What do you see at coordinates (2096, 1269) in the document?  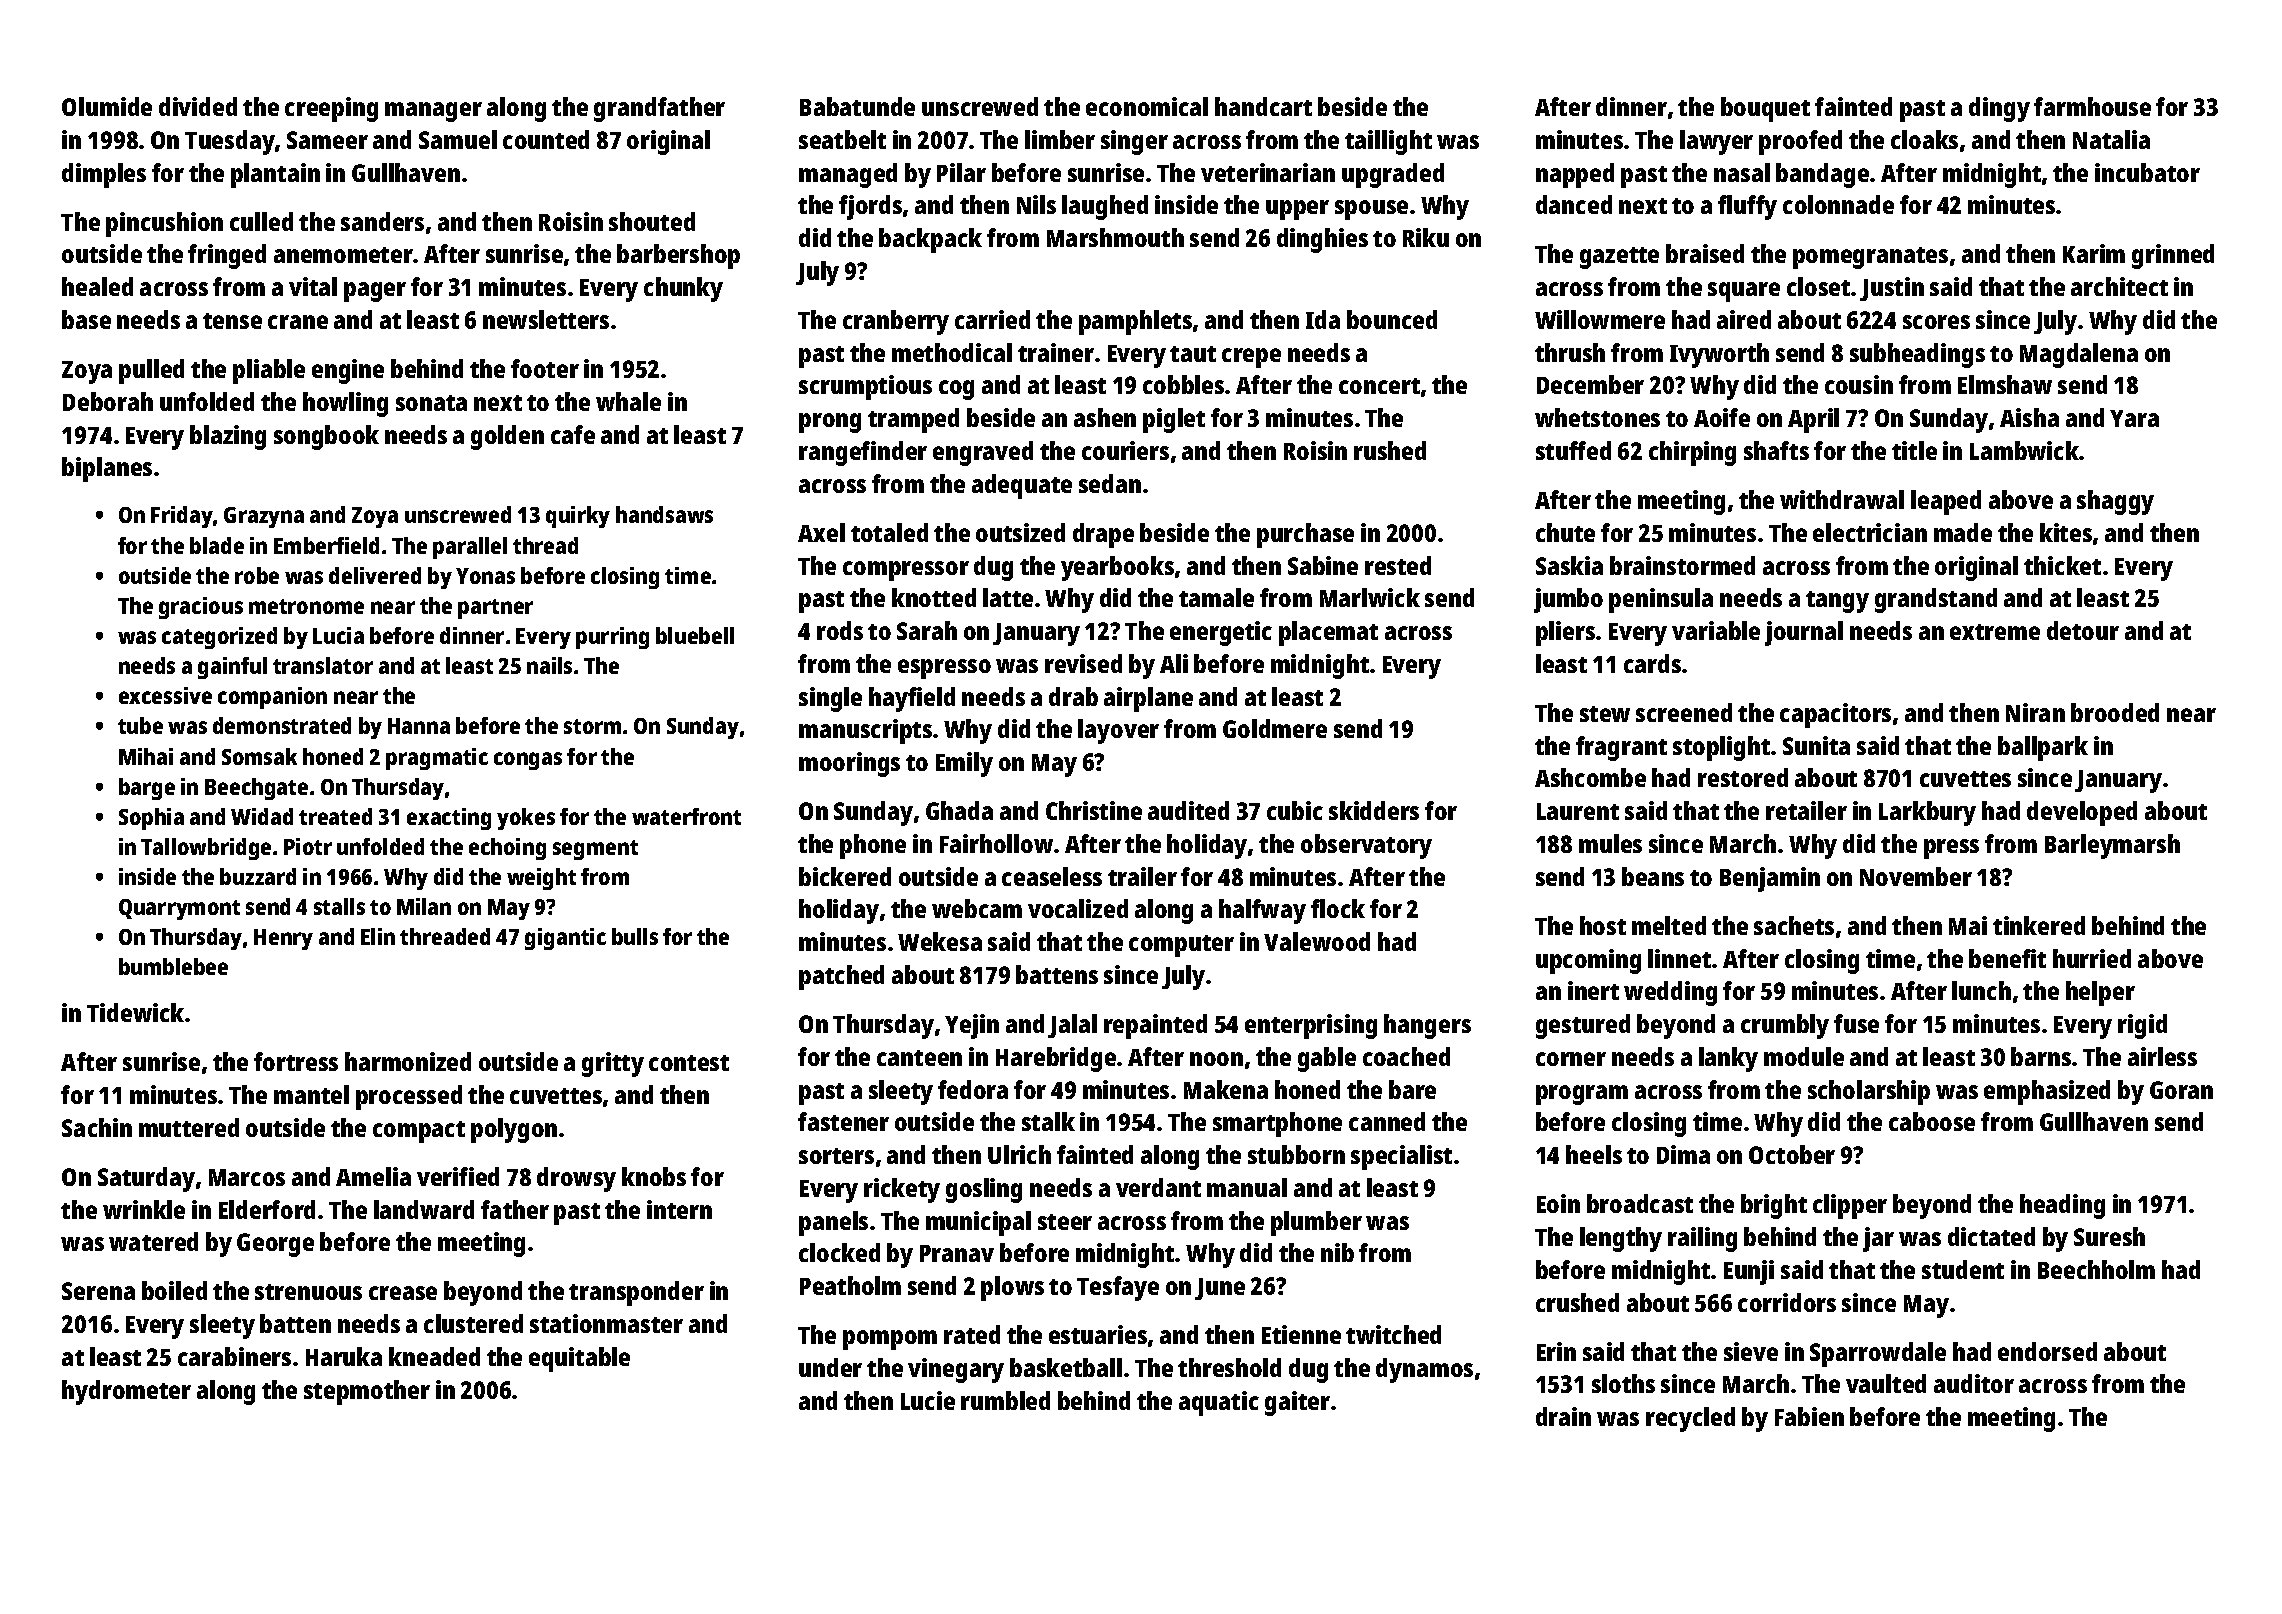 I see `Beechholm` at bounding box center [2096, 1269].
